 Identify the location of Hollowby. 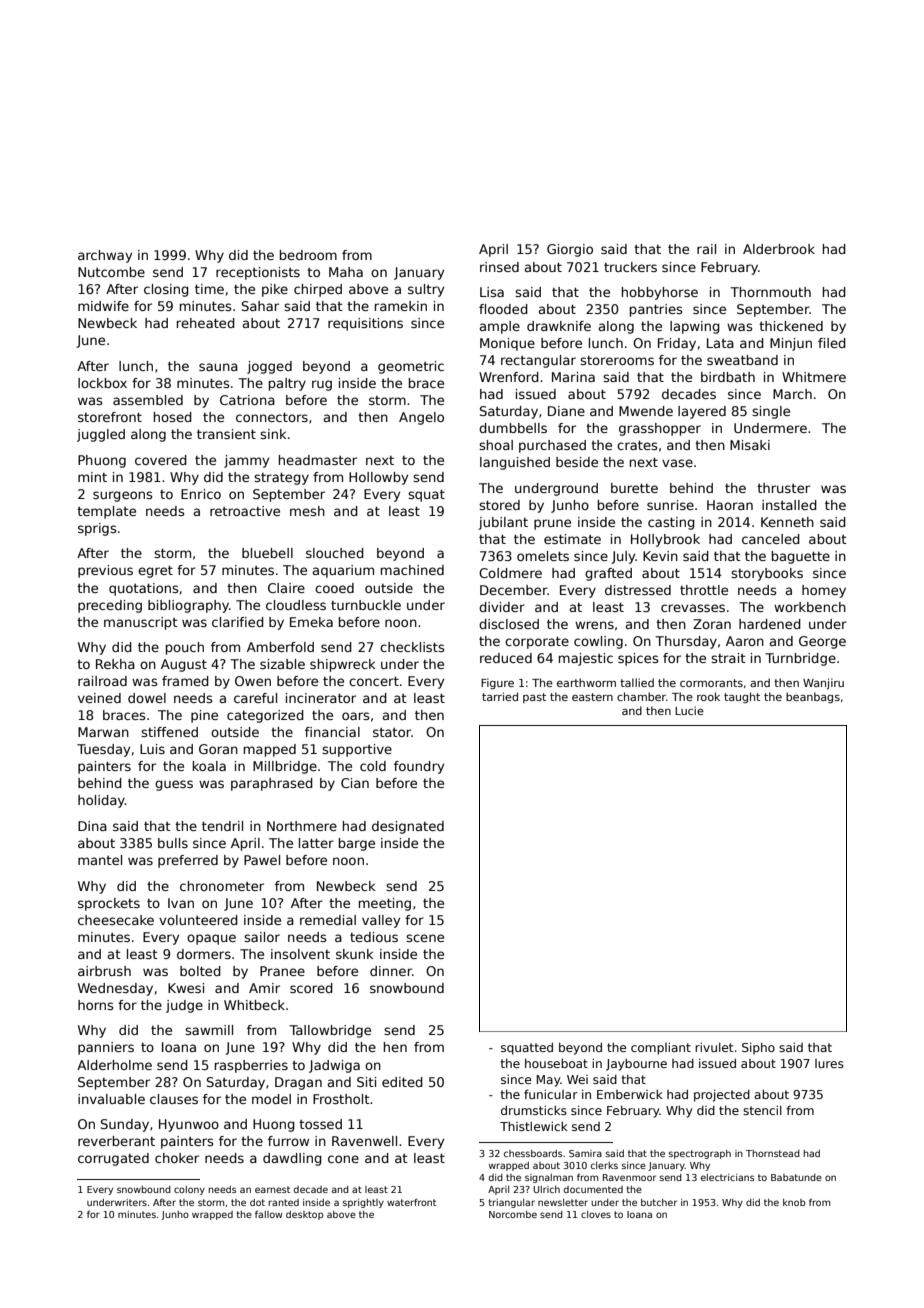
(378, 478).
